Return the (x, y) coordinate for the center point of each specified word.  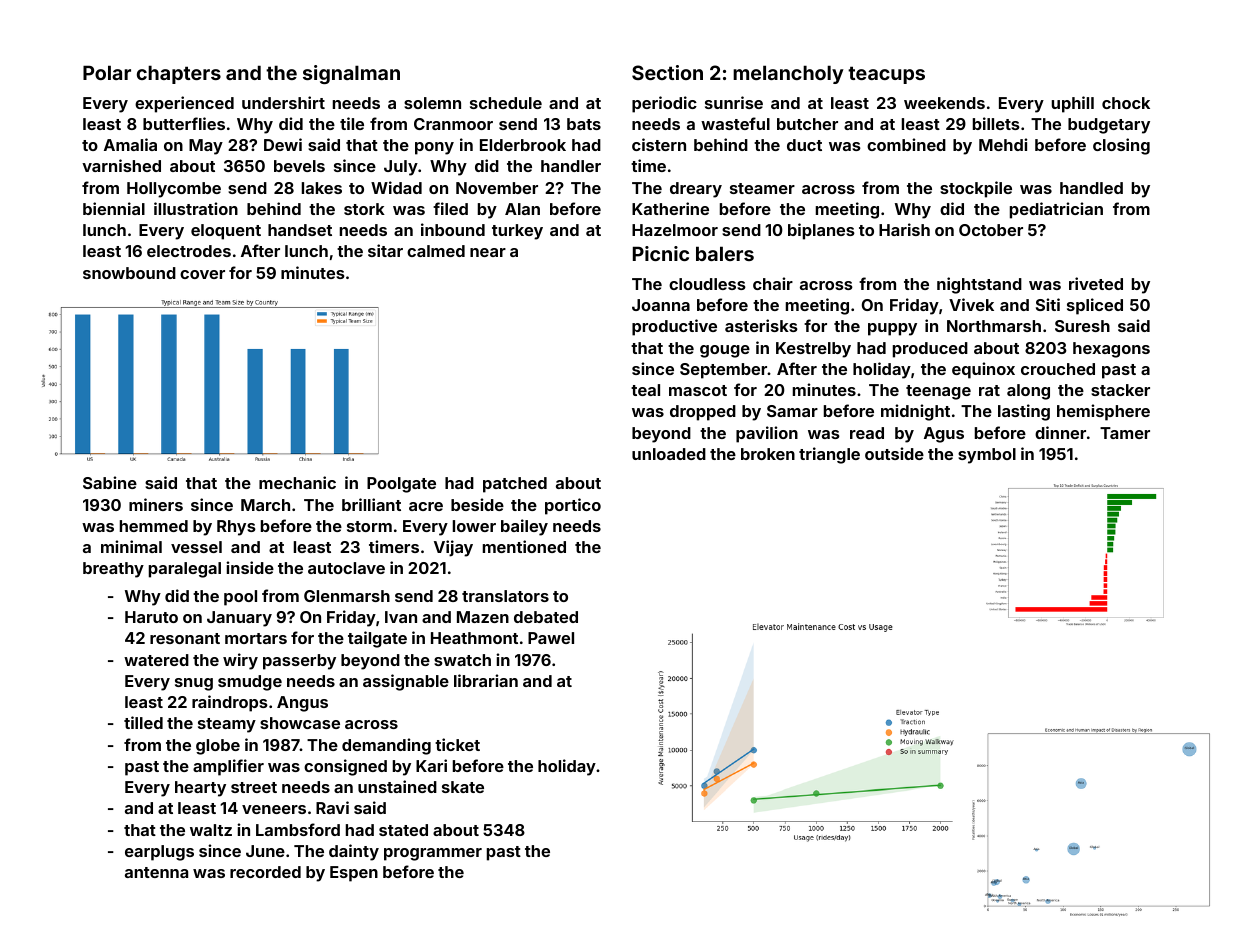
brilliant (371, 504)
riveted (1096, 283)
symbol (987, 456)
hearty (200, 789)
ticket (457, 744)
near (488, 252)
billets (996, 123)
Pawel (551, 638)
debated (546, 617)
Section (667, 72)
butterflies (184, 123)
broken (768, 454)
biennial (114, 208)
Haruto (151, 617)
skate (463, 787)
